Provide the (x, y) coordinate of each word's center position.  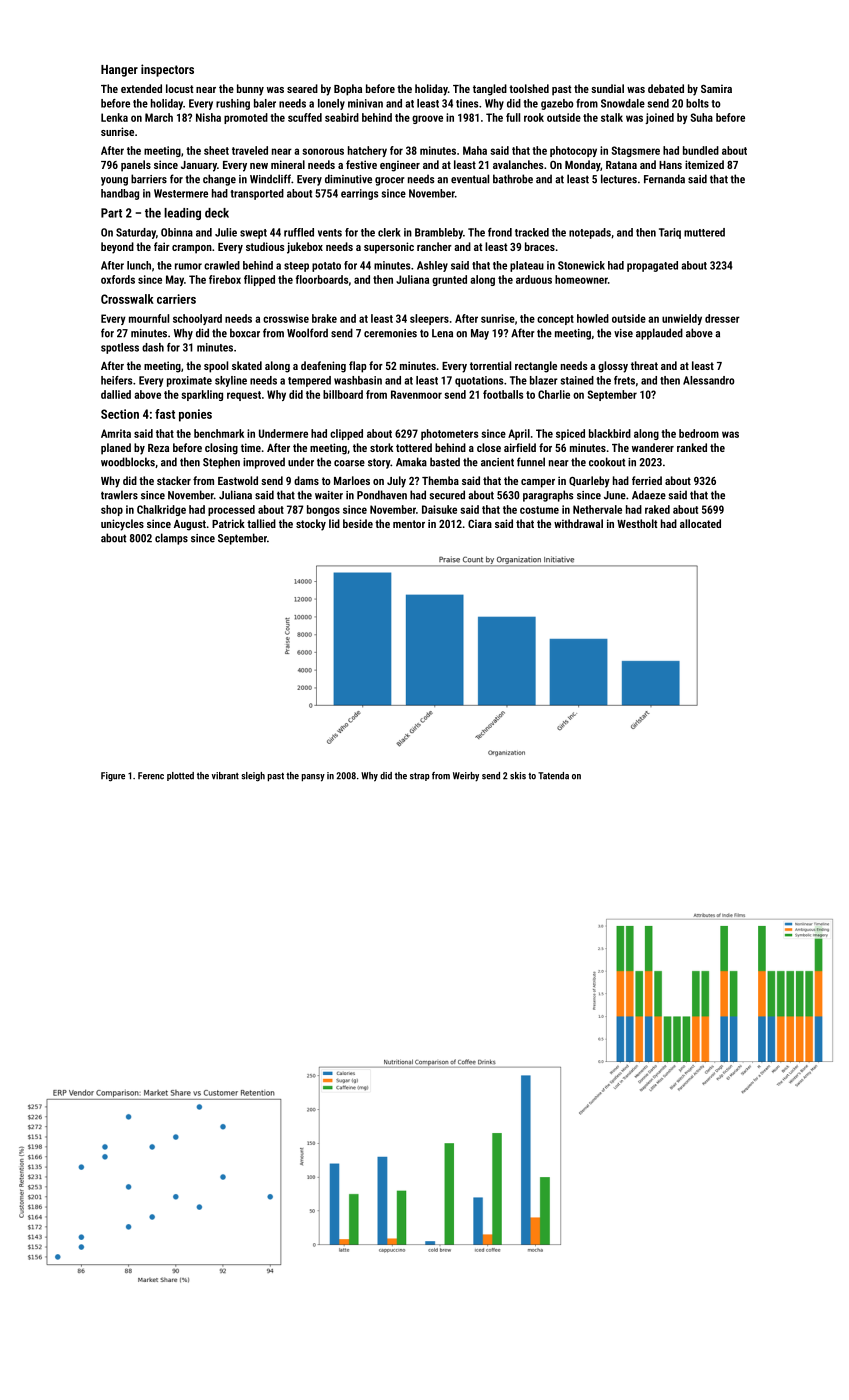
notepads (590, 233)
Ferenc (151, 776)
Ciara (480, 523)
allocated (700, 523)
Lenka (114, 117)
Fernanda (664, 179)
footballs (503, 394)
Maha (475, 150)
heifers (116, 380)
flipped (259, 280)
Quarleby (589, 482)
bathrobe (513, 179)
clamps (171, 539)
